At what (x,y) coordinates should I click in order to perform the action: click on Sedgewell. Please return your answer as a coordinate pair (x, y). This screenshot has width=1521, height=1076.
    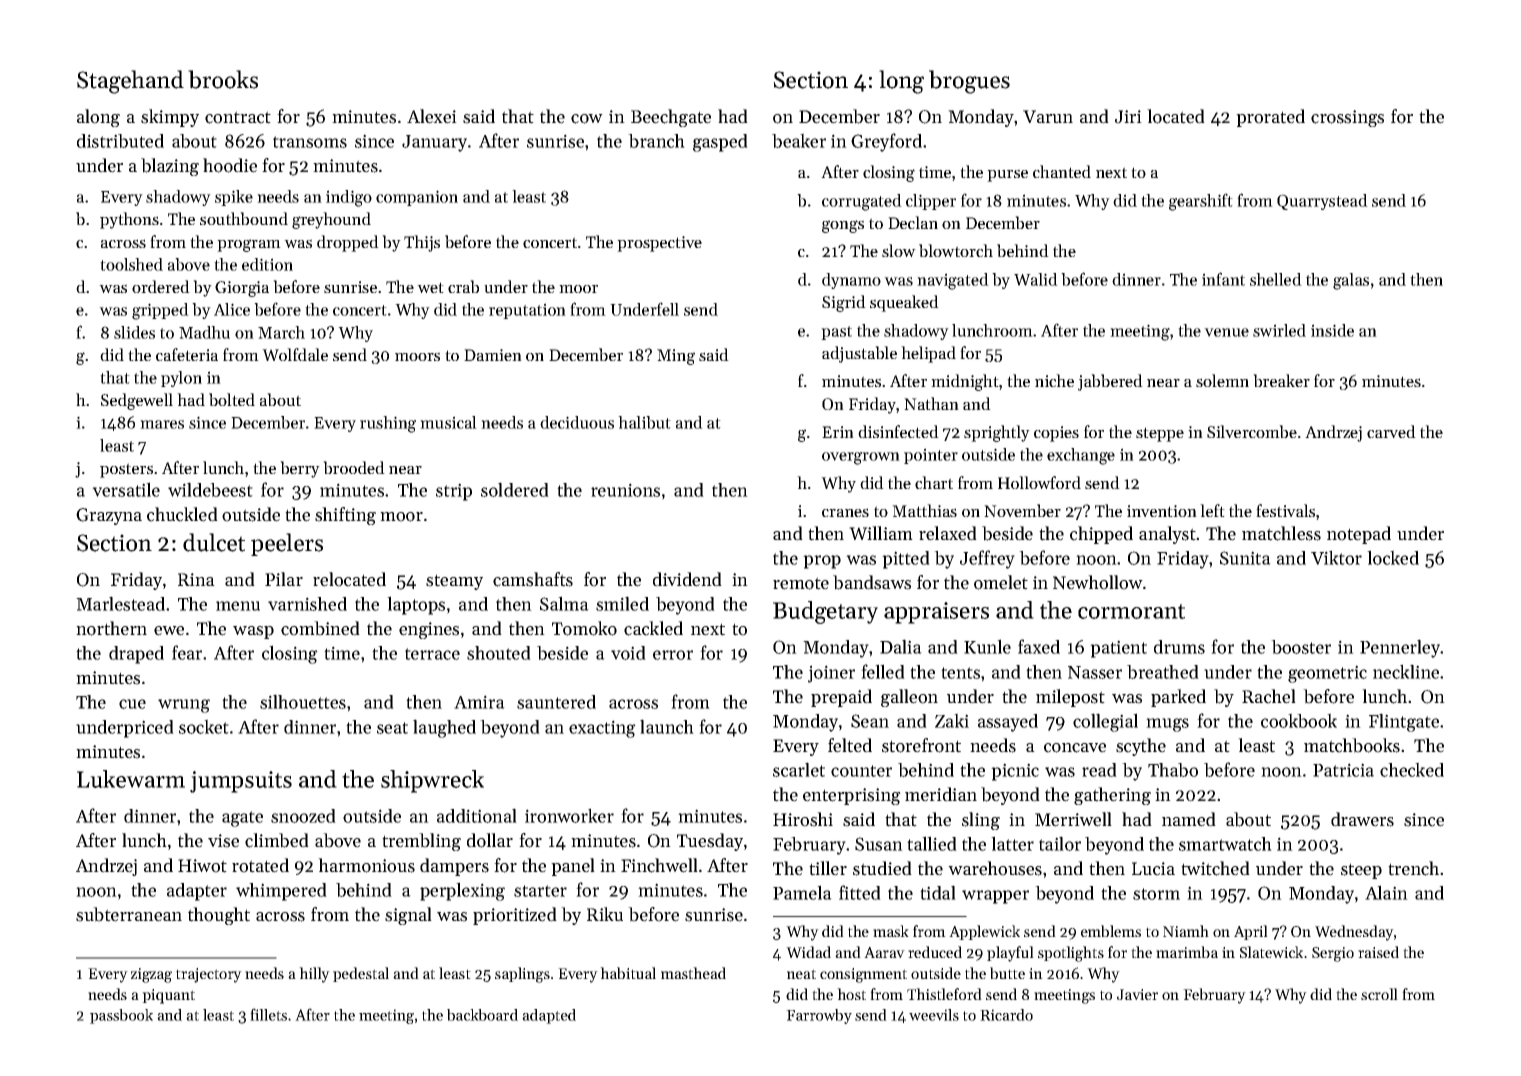
    Looking at the image, I should click on (137, 401).
